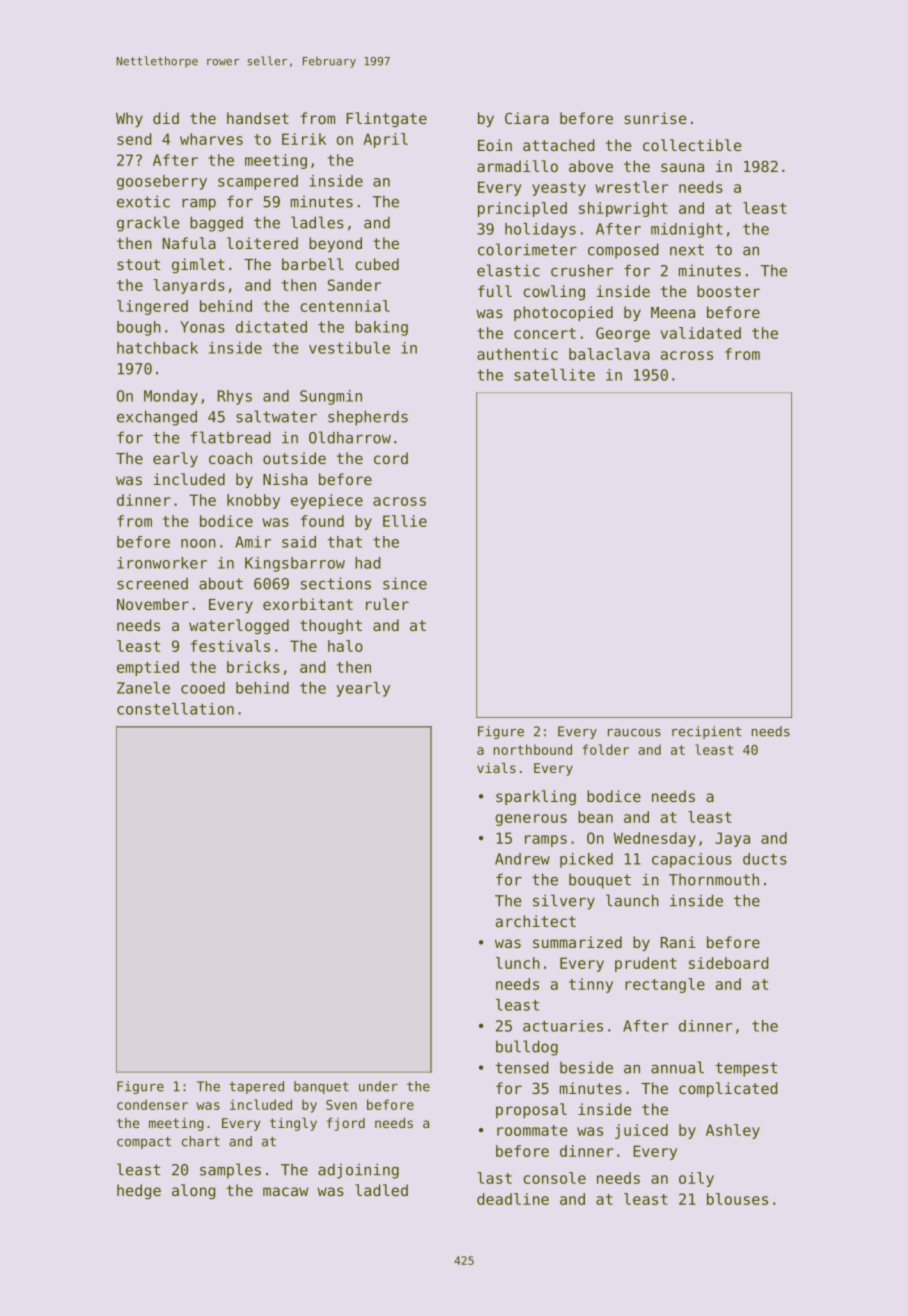 This document has width=908, height=1316. Describe the element at coordinates (258, 182) in the document. I see `scampered` at that location.
